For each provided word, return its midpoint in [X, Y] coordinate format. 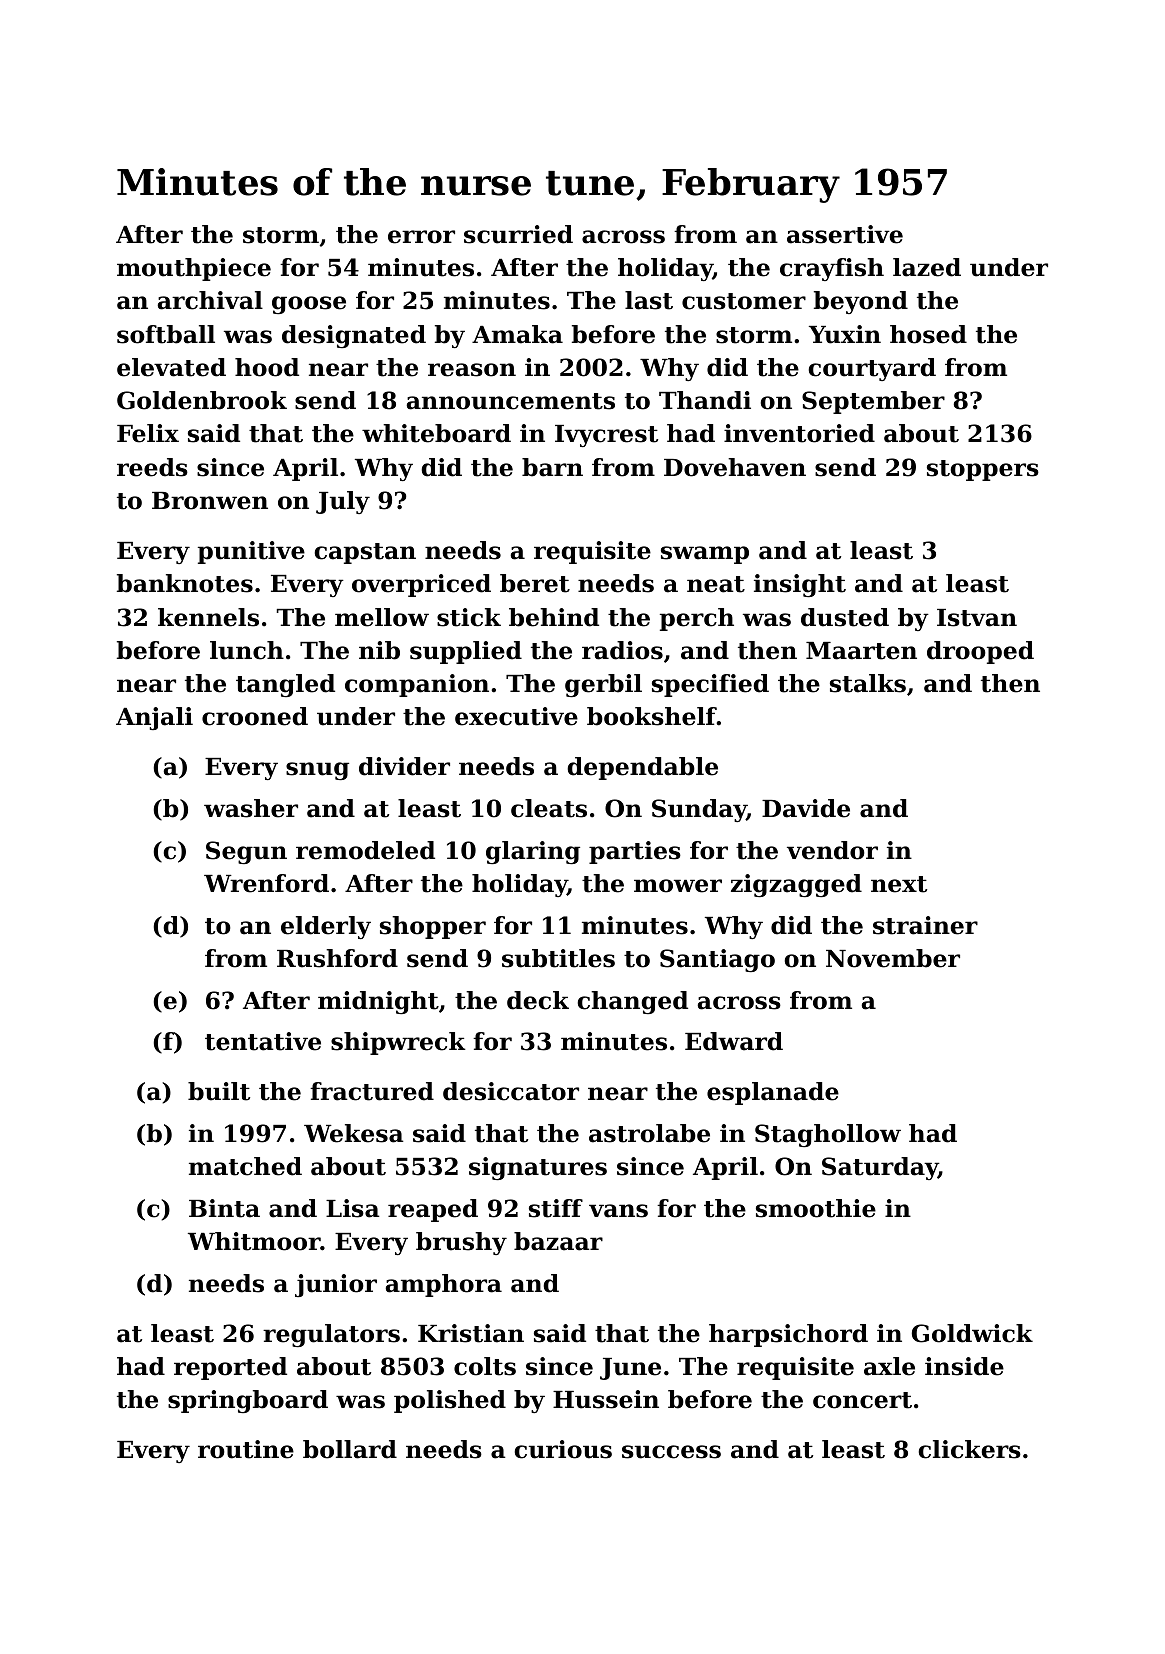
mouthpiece [194, 269]
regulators [331, 1335]
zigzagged [796, 885]
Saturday [880, 1168]
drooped [980, 652]
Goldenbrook [202, 400]
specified [710, 685]
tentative [263, 1041]
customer [744, 301]
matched [245, 1166]
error [421, 237]
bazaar [558, 1241]
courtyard [872, 369]
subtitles [558, 958]
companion [417, 685]
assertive [845, 234]
